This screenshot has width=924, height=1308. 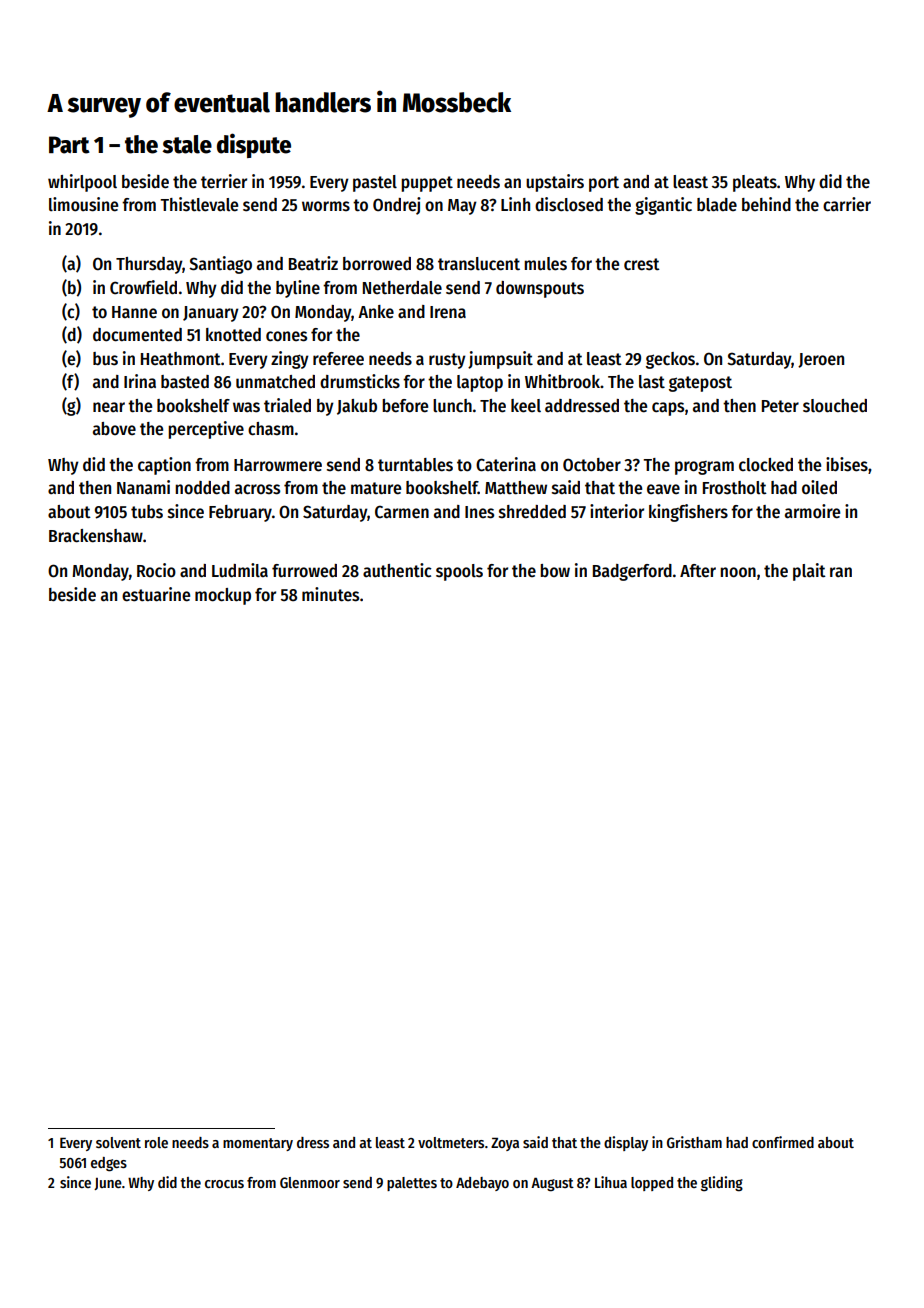 I want to click on role, so click(x=156, y=1142).
